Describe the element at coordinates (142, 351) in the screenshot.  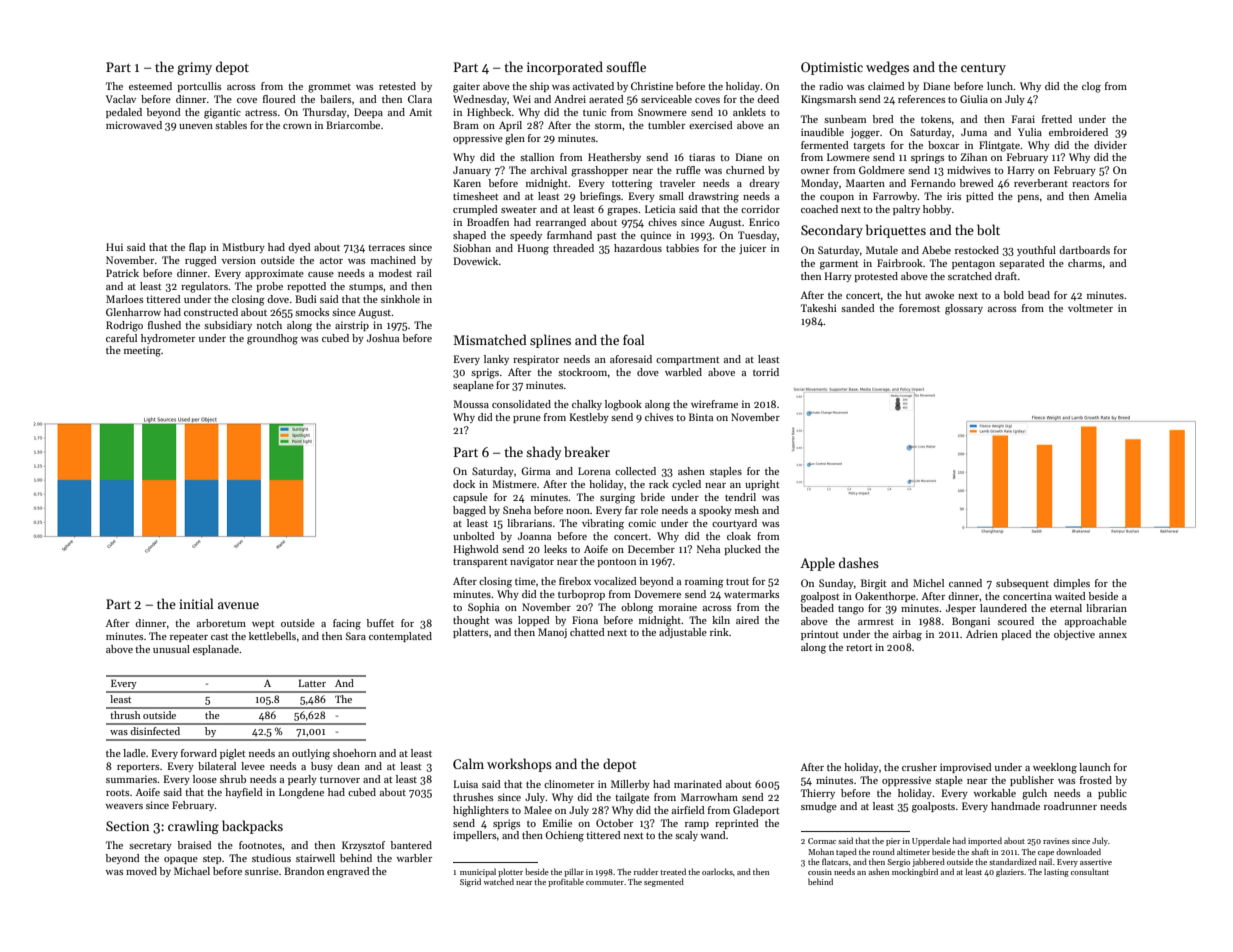
I see `meeting` at that location.
